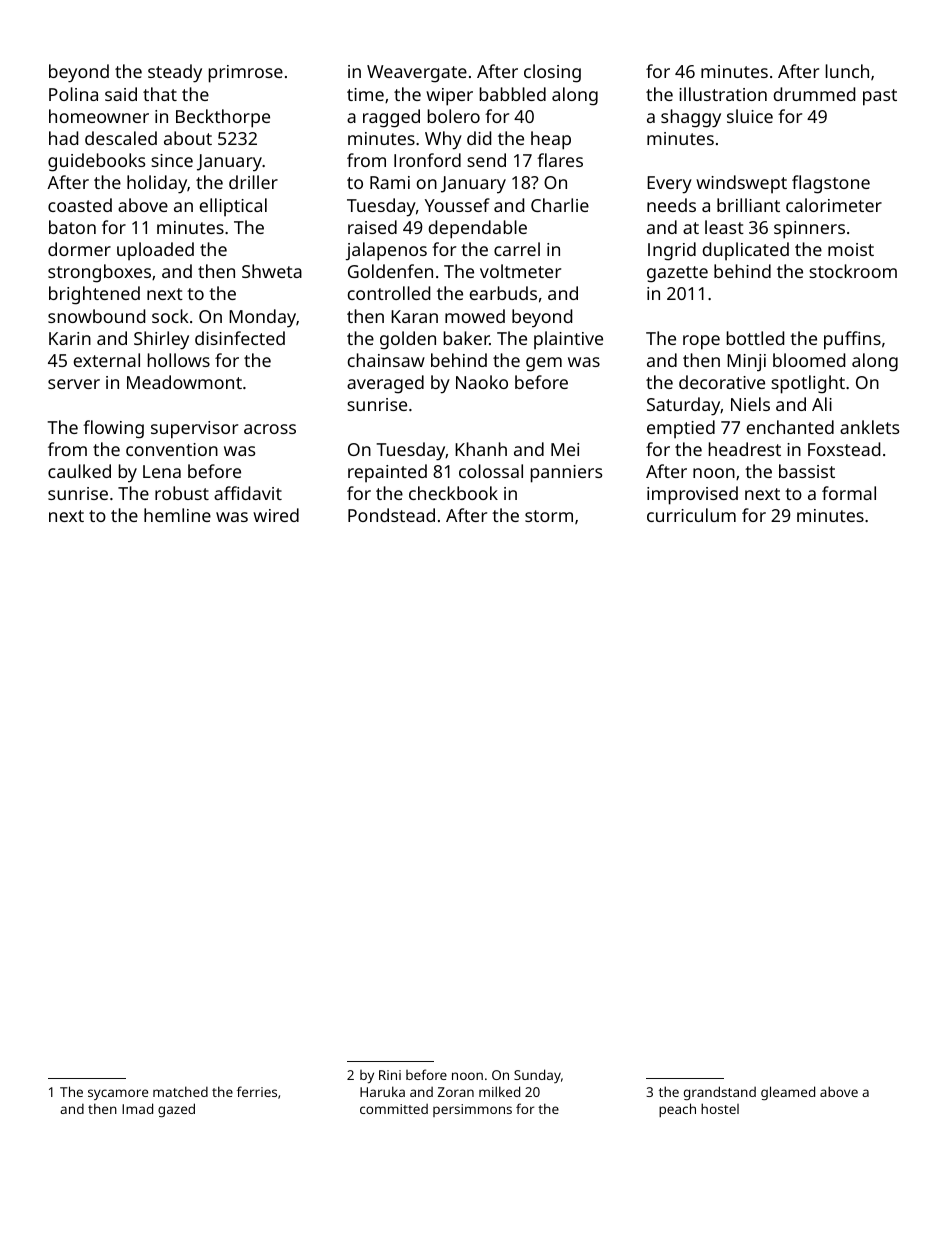  Describe the element at coordinates (372, 227) in the page. I see `raised` at that location.
